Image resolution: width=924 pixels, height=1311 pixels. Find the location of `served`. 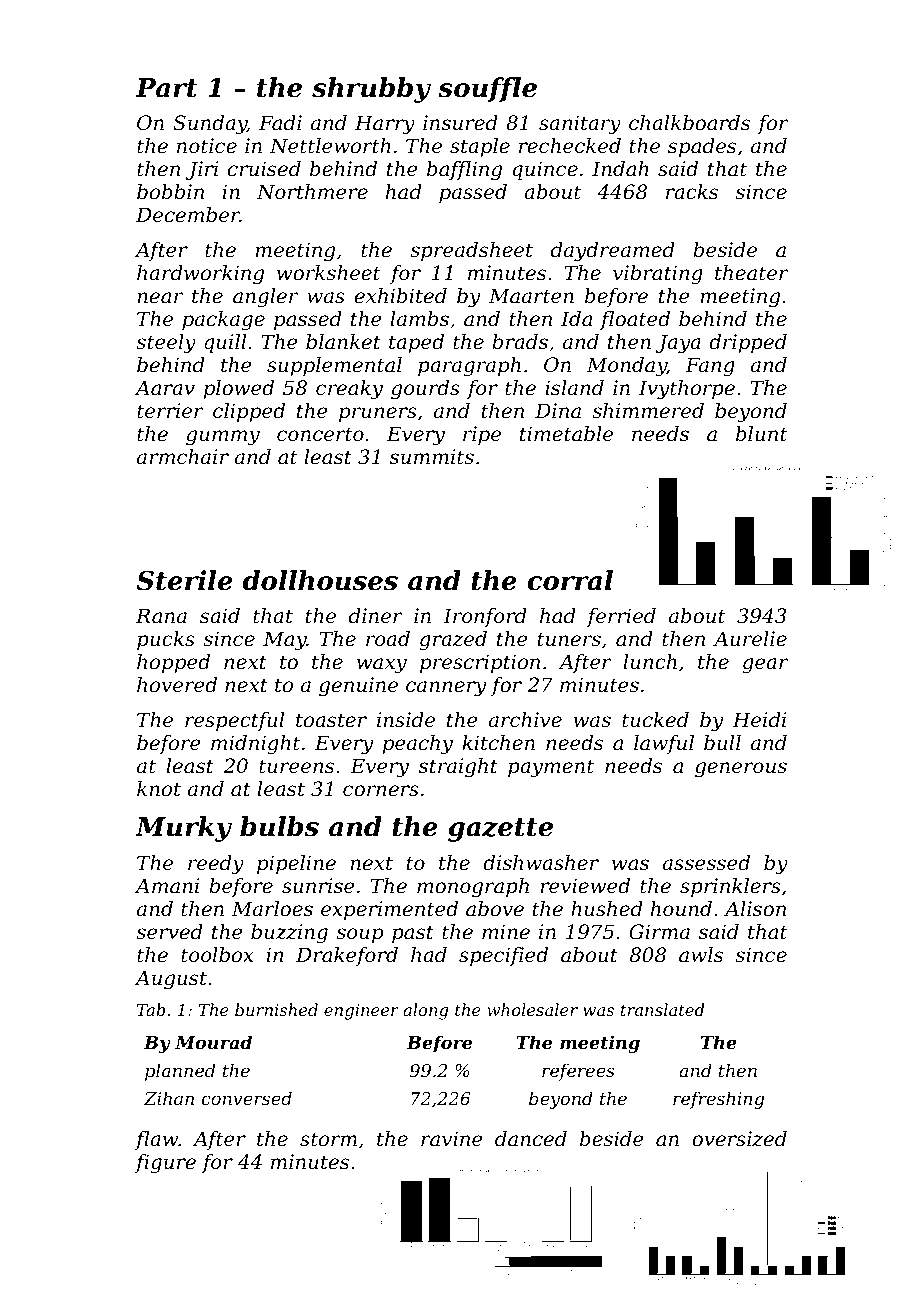

served is located at coordinates (169, 932).
